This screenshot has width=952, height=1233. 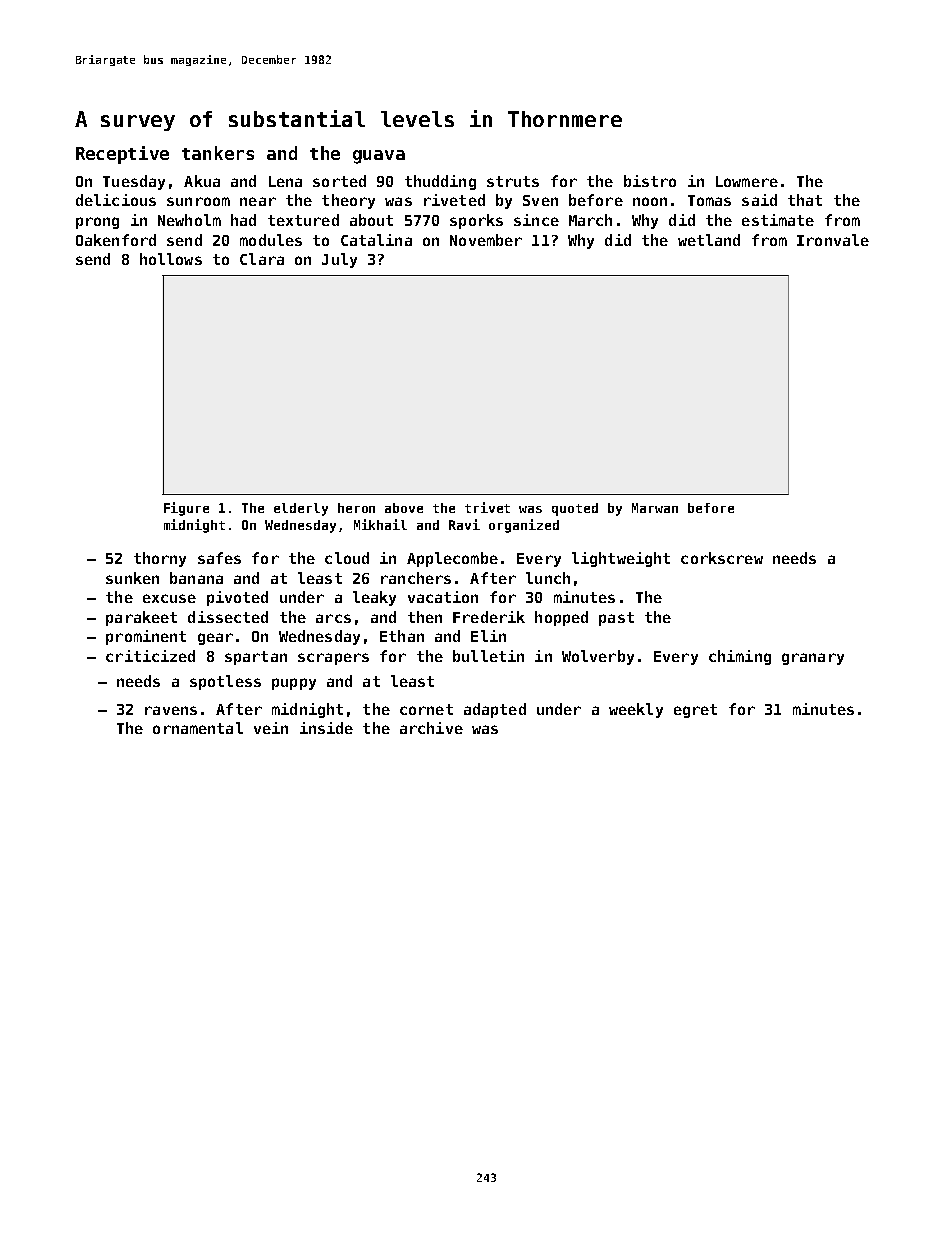 What do you see at coordinates (655, 508) in the screenshot?
I see `Marwan` at bounding box center [655, 508].
